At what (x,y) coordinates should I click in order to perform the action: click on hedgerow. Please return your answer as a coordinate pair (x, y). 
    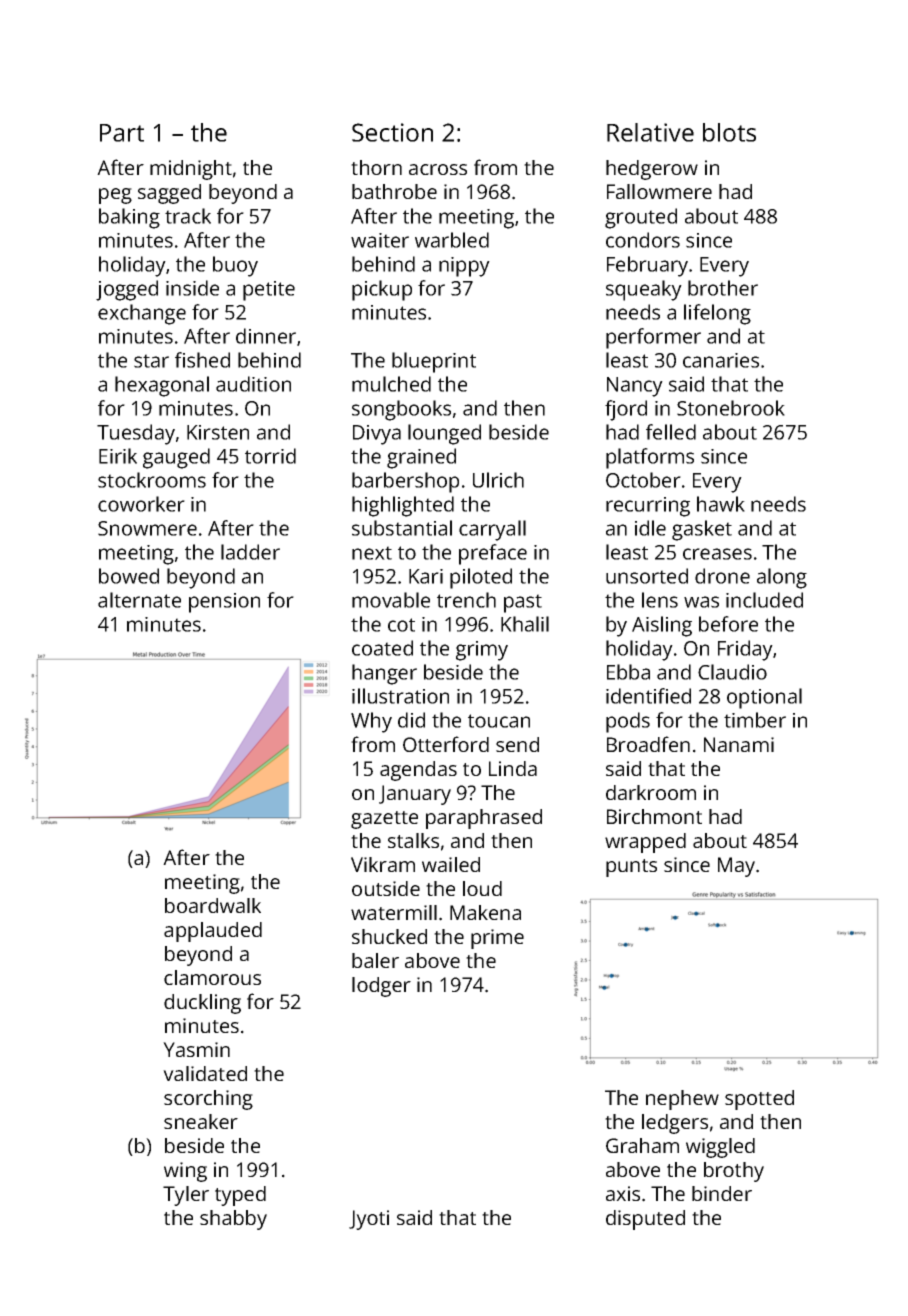
    Looking at the image, I should click on (652, 170).
